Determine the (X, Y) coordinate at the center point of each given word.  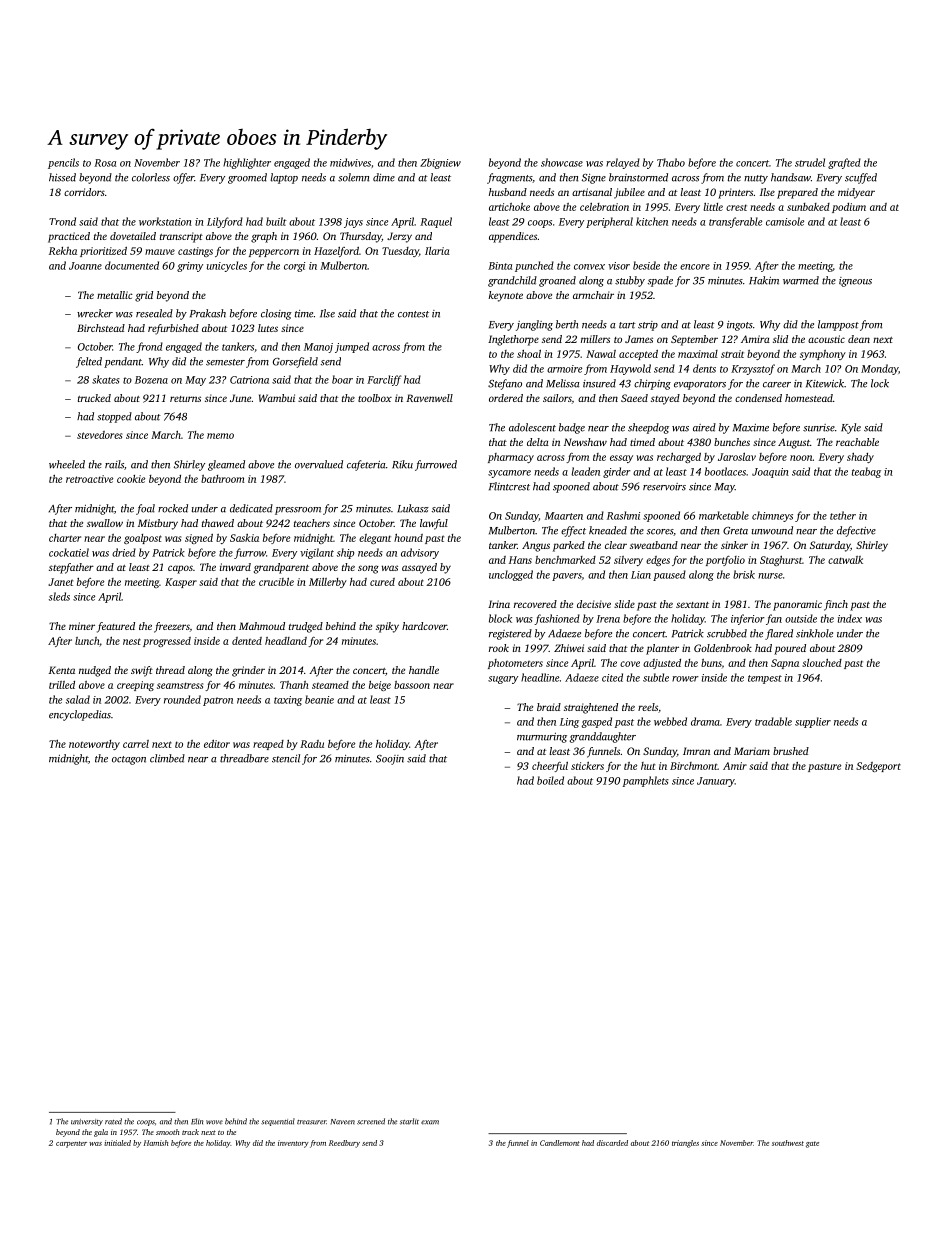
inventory (293, 1144)
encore (695, 267)
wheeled (67, 464)
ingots (740, 326)
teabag (866, 472)
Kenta (62, 670)
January (716, 782)
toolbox (375, 398)
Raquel (436, 222)
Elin (197, 1121)
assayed (419, 568)
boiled (550, 780)
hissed (62, 177)
